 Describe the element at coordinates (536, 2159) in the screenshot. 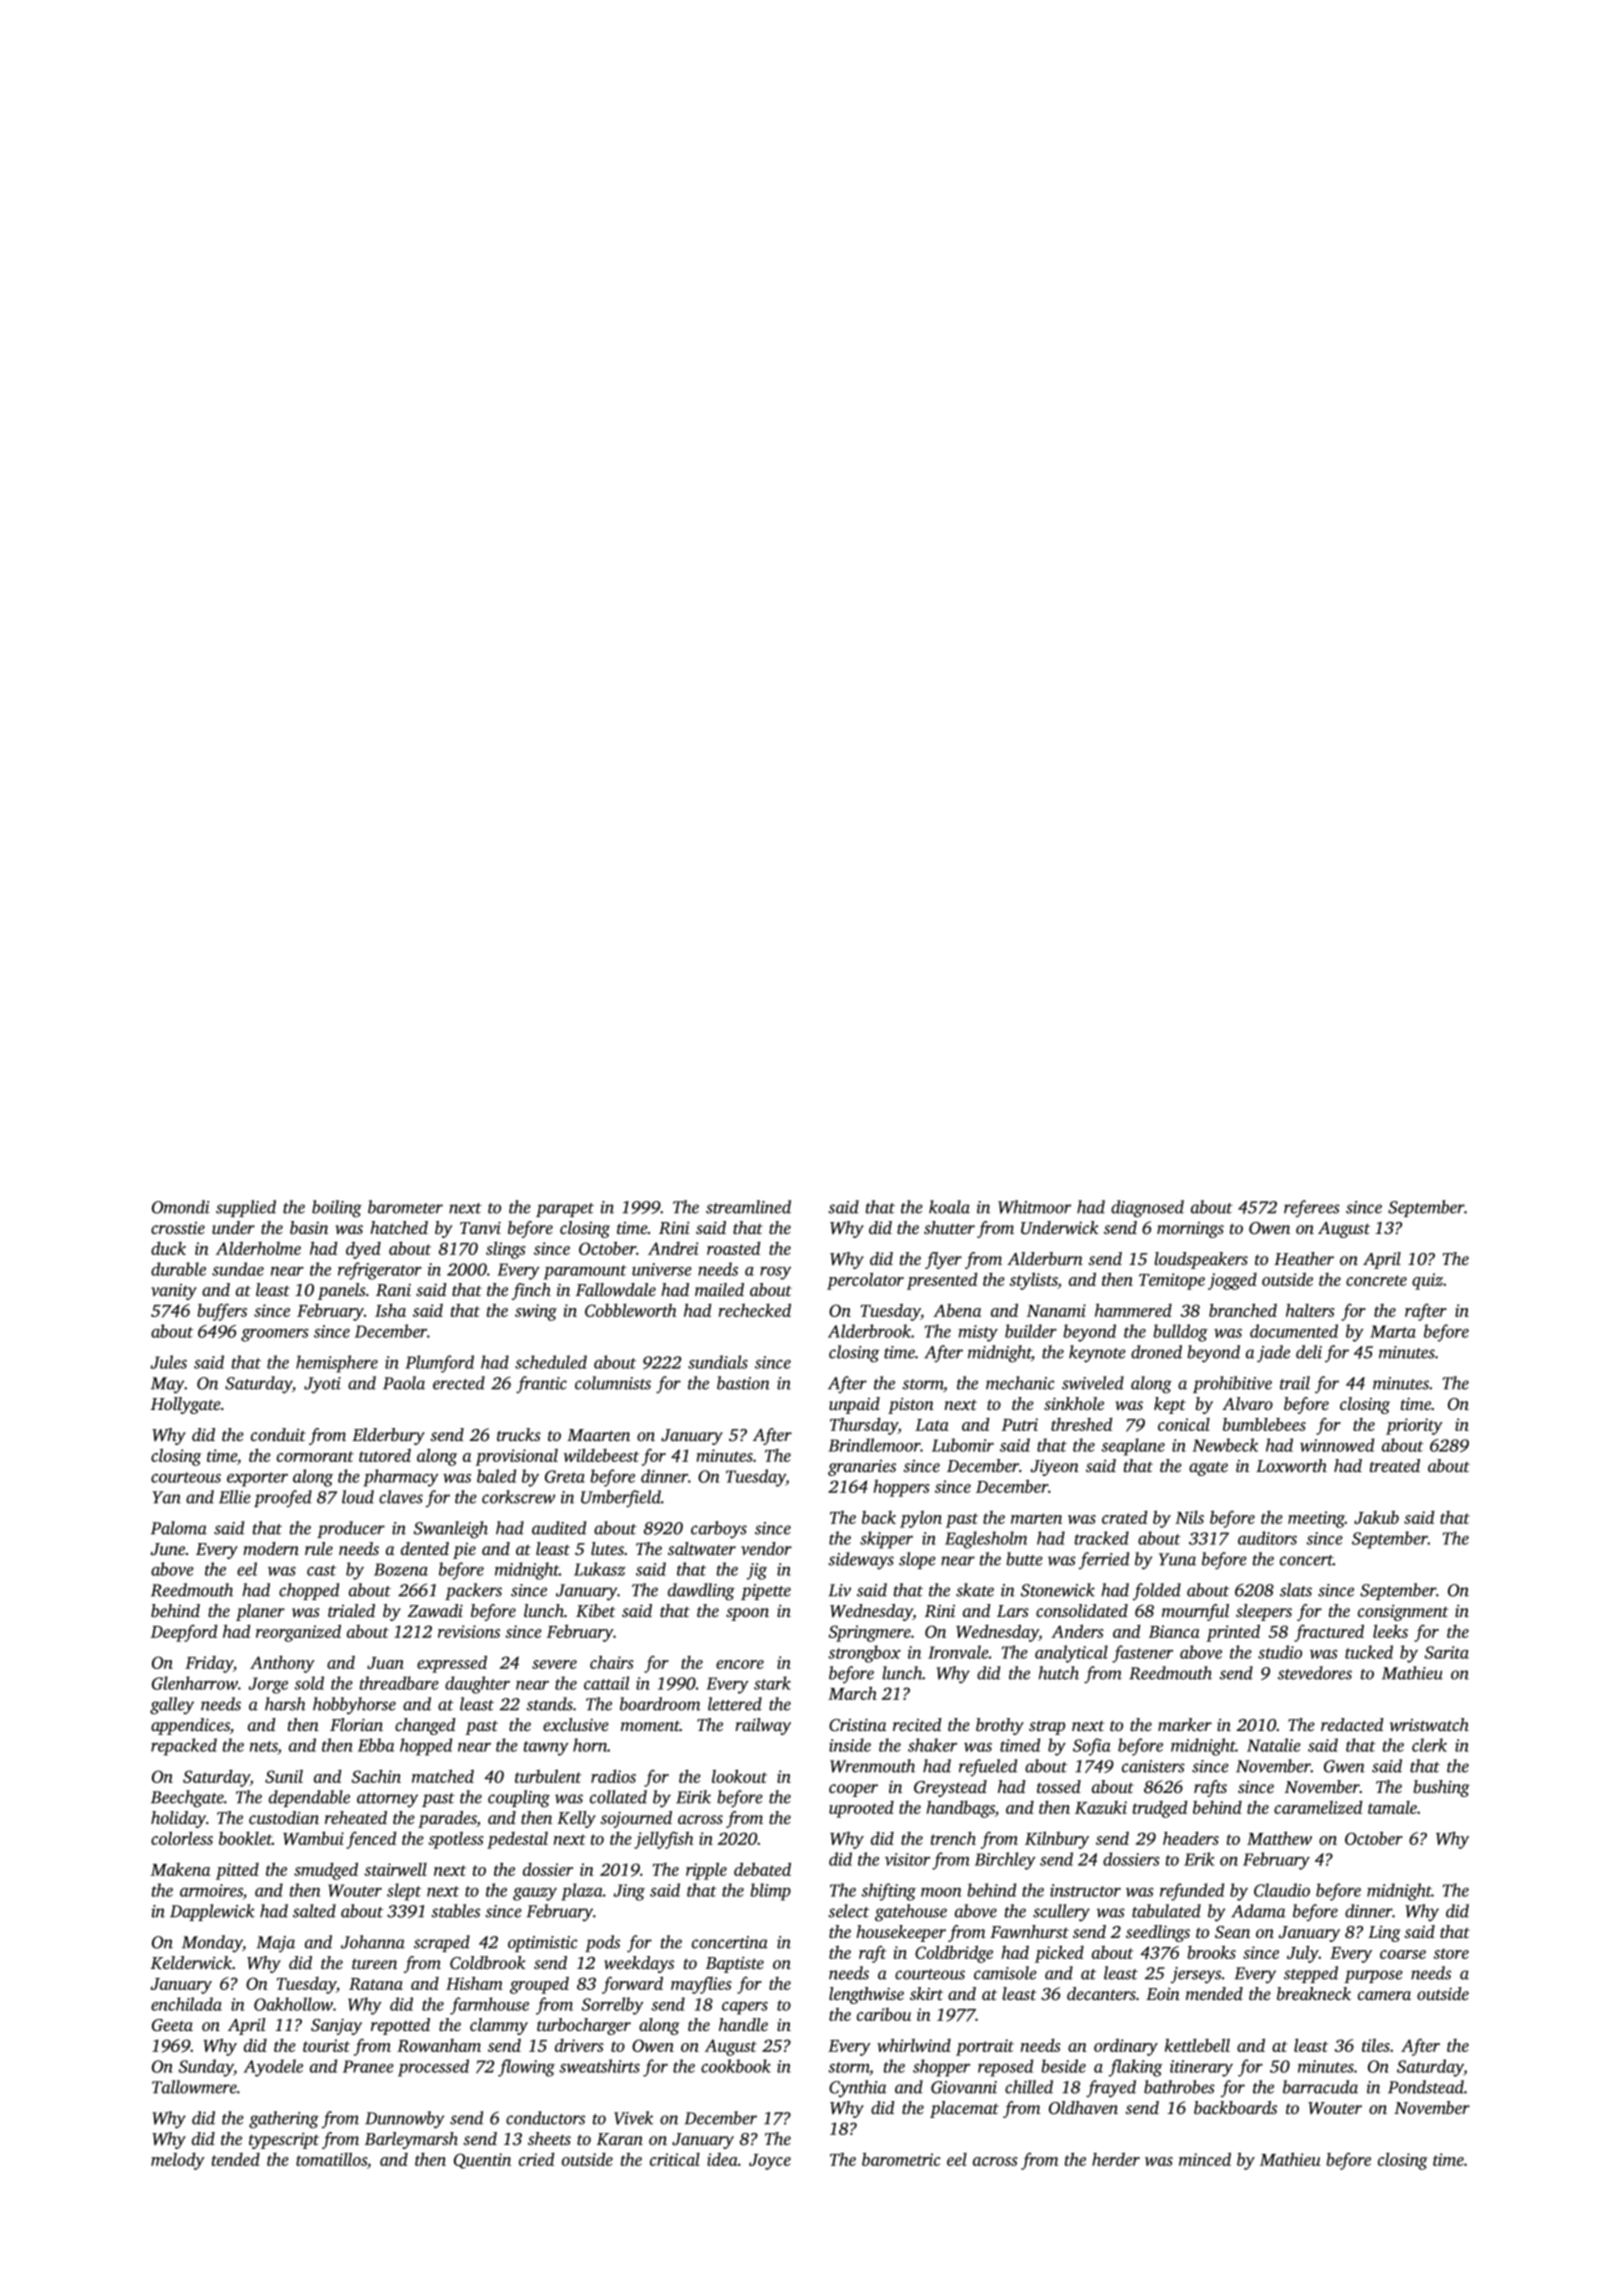

I see `cried` at that location.
